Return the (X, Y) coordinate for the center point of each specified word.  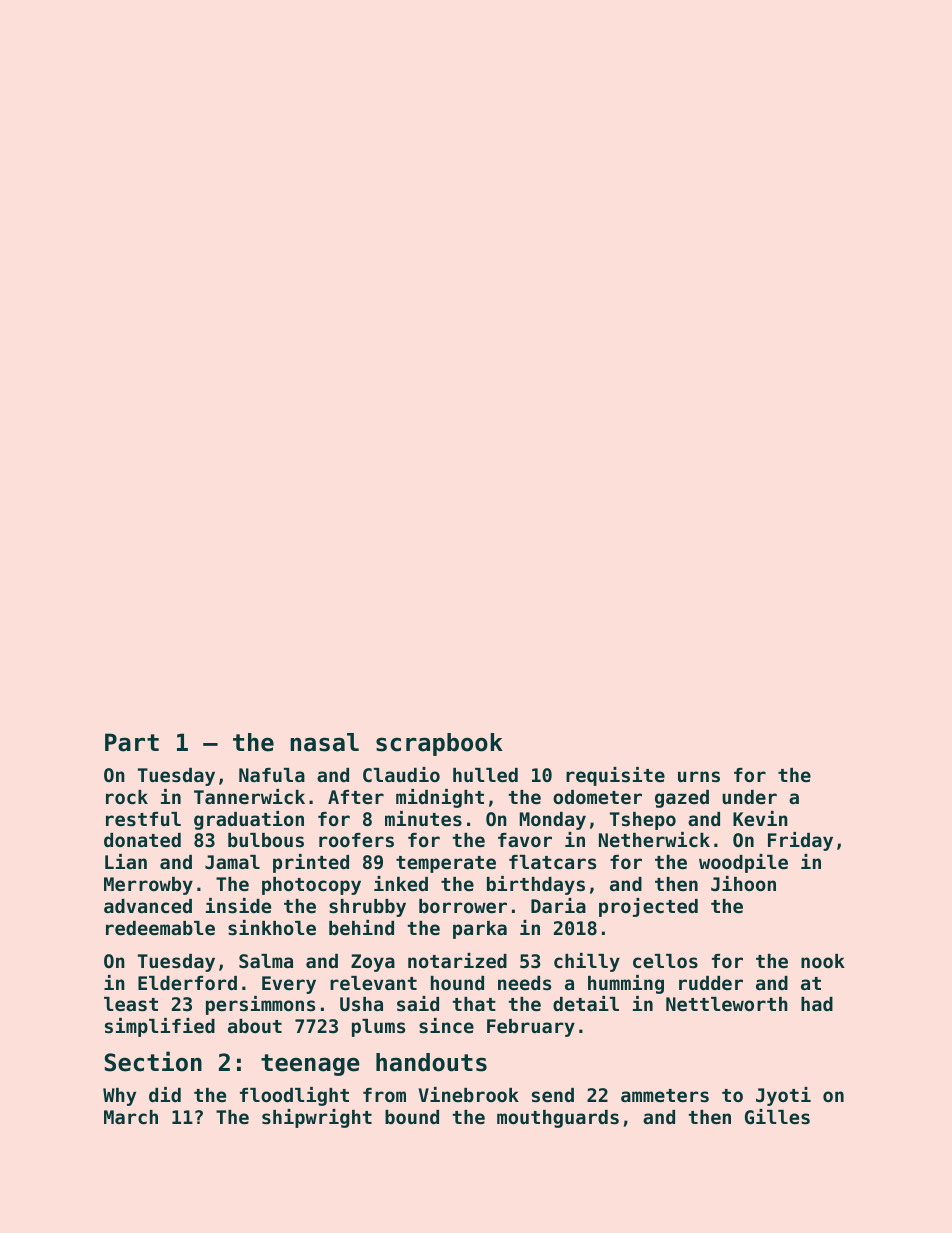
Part (132, 742)
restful (143, 819)
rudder (711, 983)
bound (412, 1117)
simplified (160, 1027)
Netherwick (654, 839)
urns (699, 776)
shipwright (317, 1118)
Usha (361, 1004)
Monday (553, 821)
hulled (485, 775)
